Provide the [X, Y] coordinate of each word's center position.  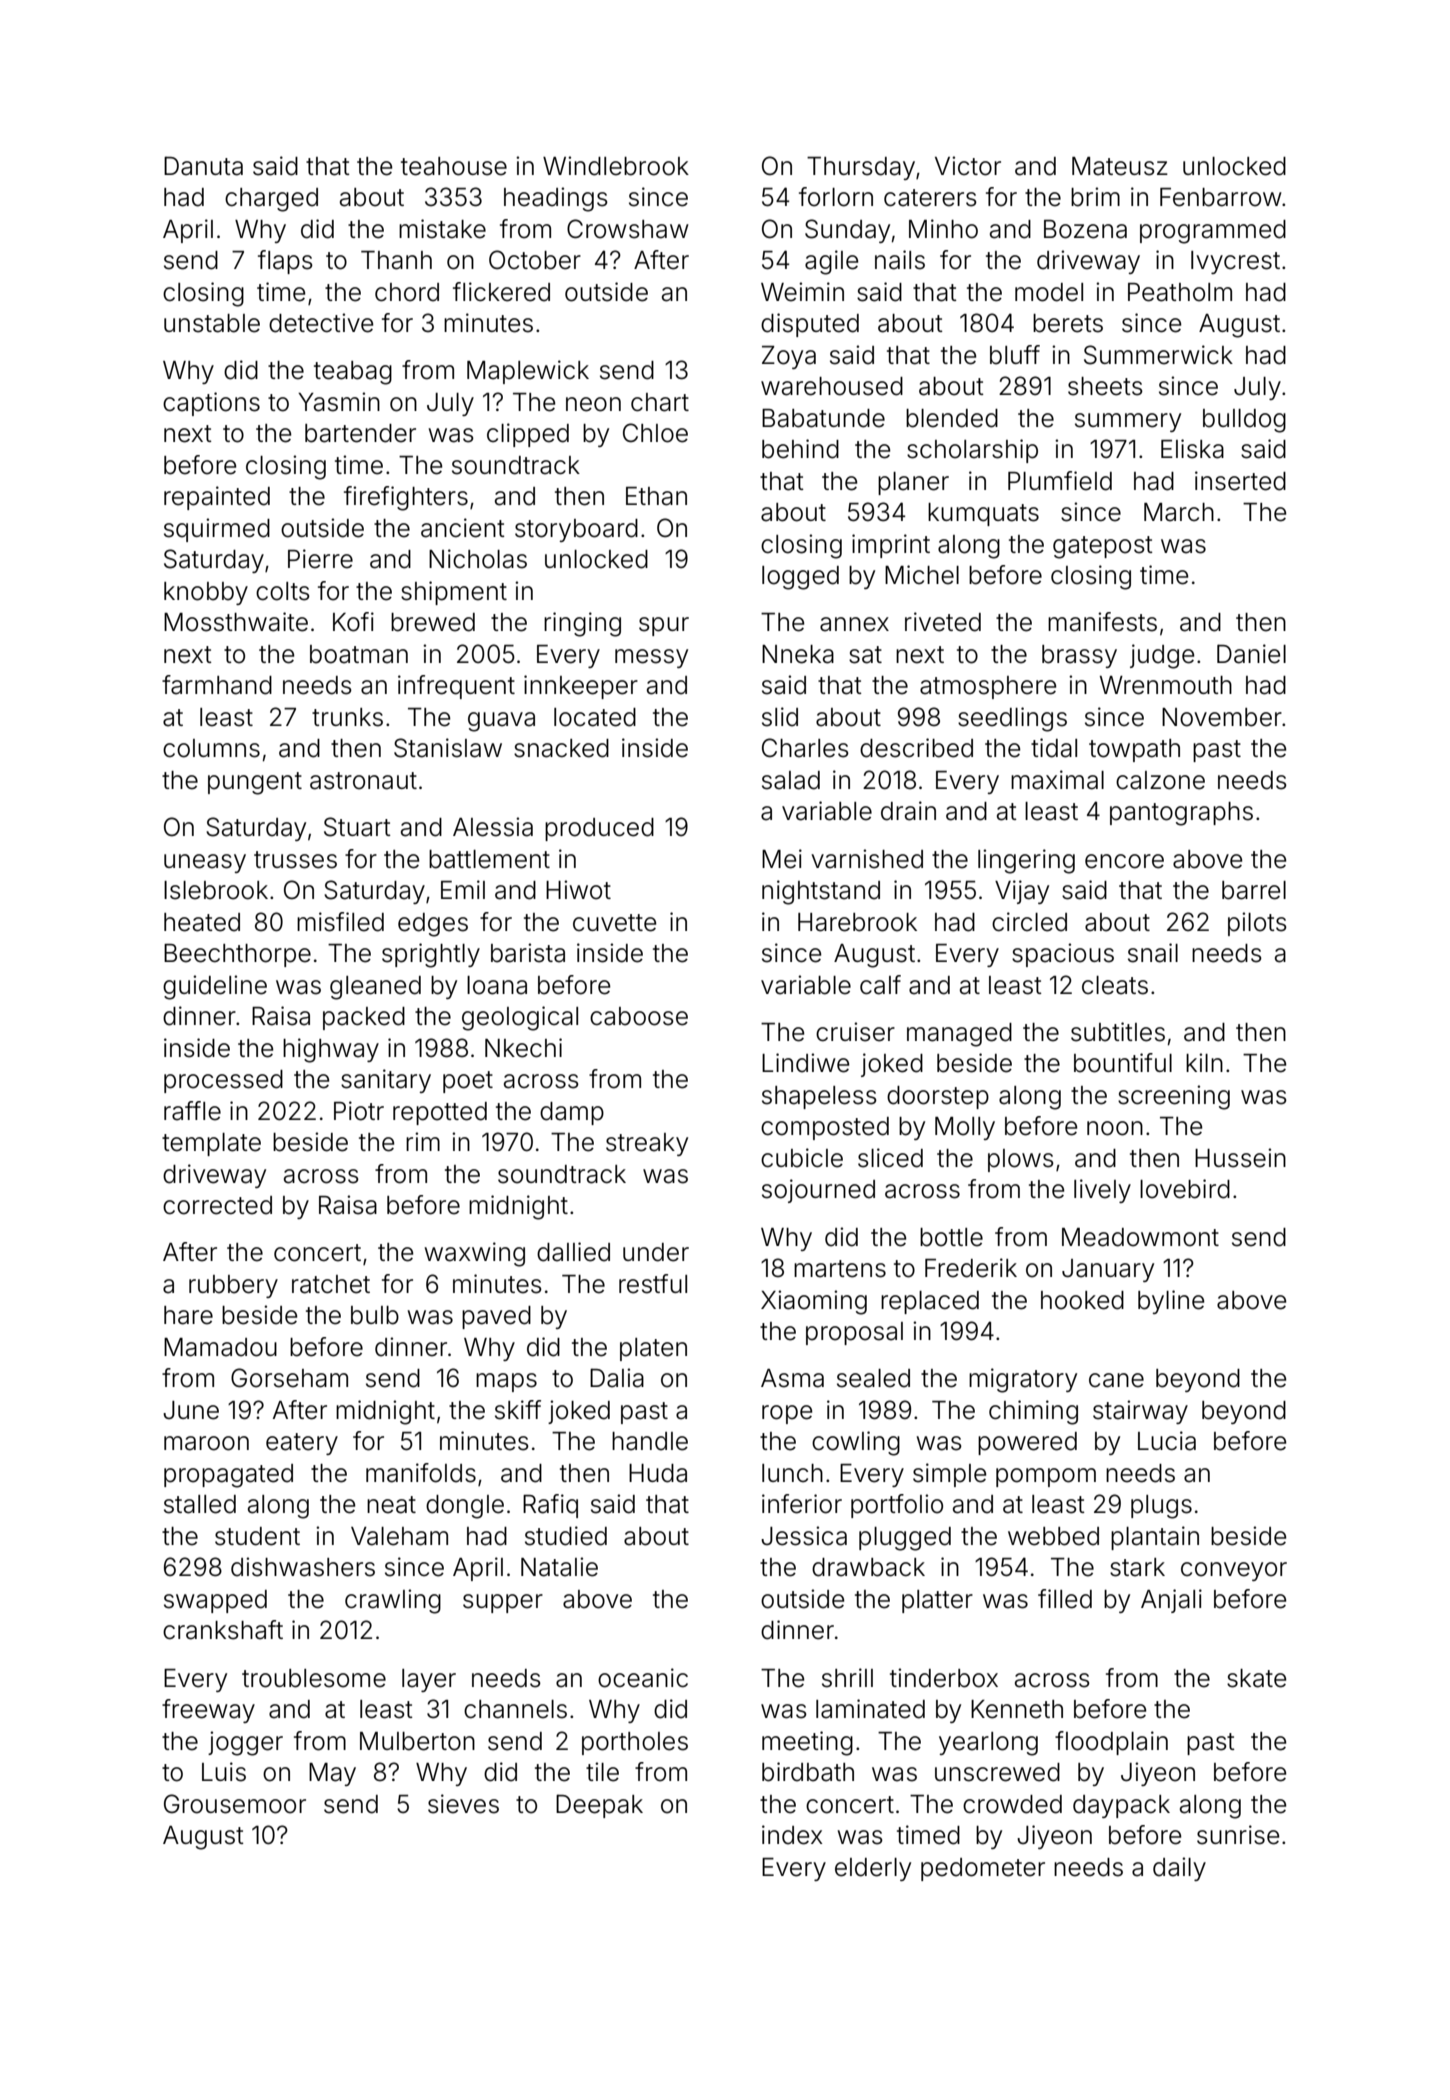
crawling [393, 1601]
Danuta [203, 166]
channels [515, 1709]
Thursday [861, 168]
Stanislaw [448, 748]
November [1222, 717]
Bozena [1085, 229]
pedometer [983, 1869]
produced [599, 829]
